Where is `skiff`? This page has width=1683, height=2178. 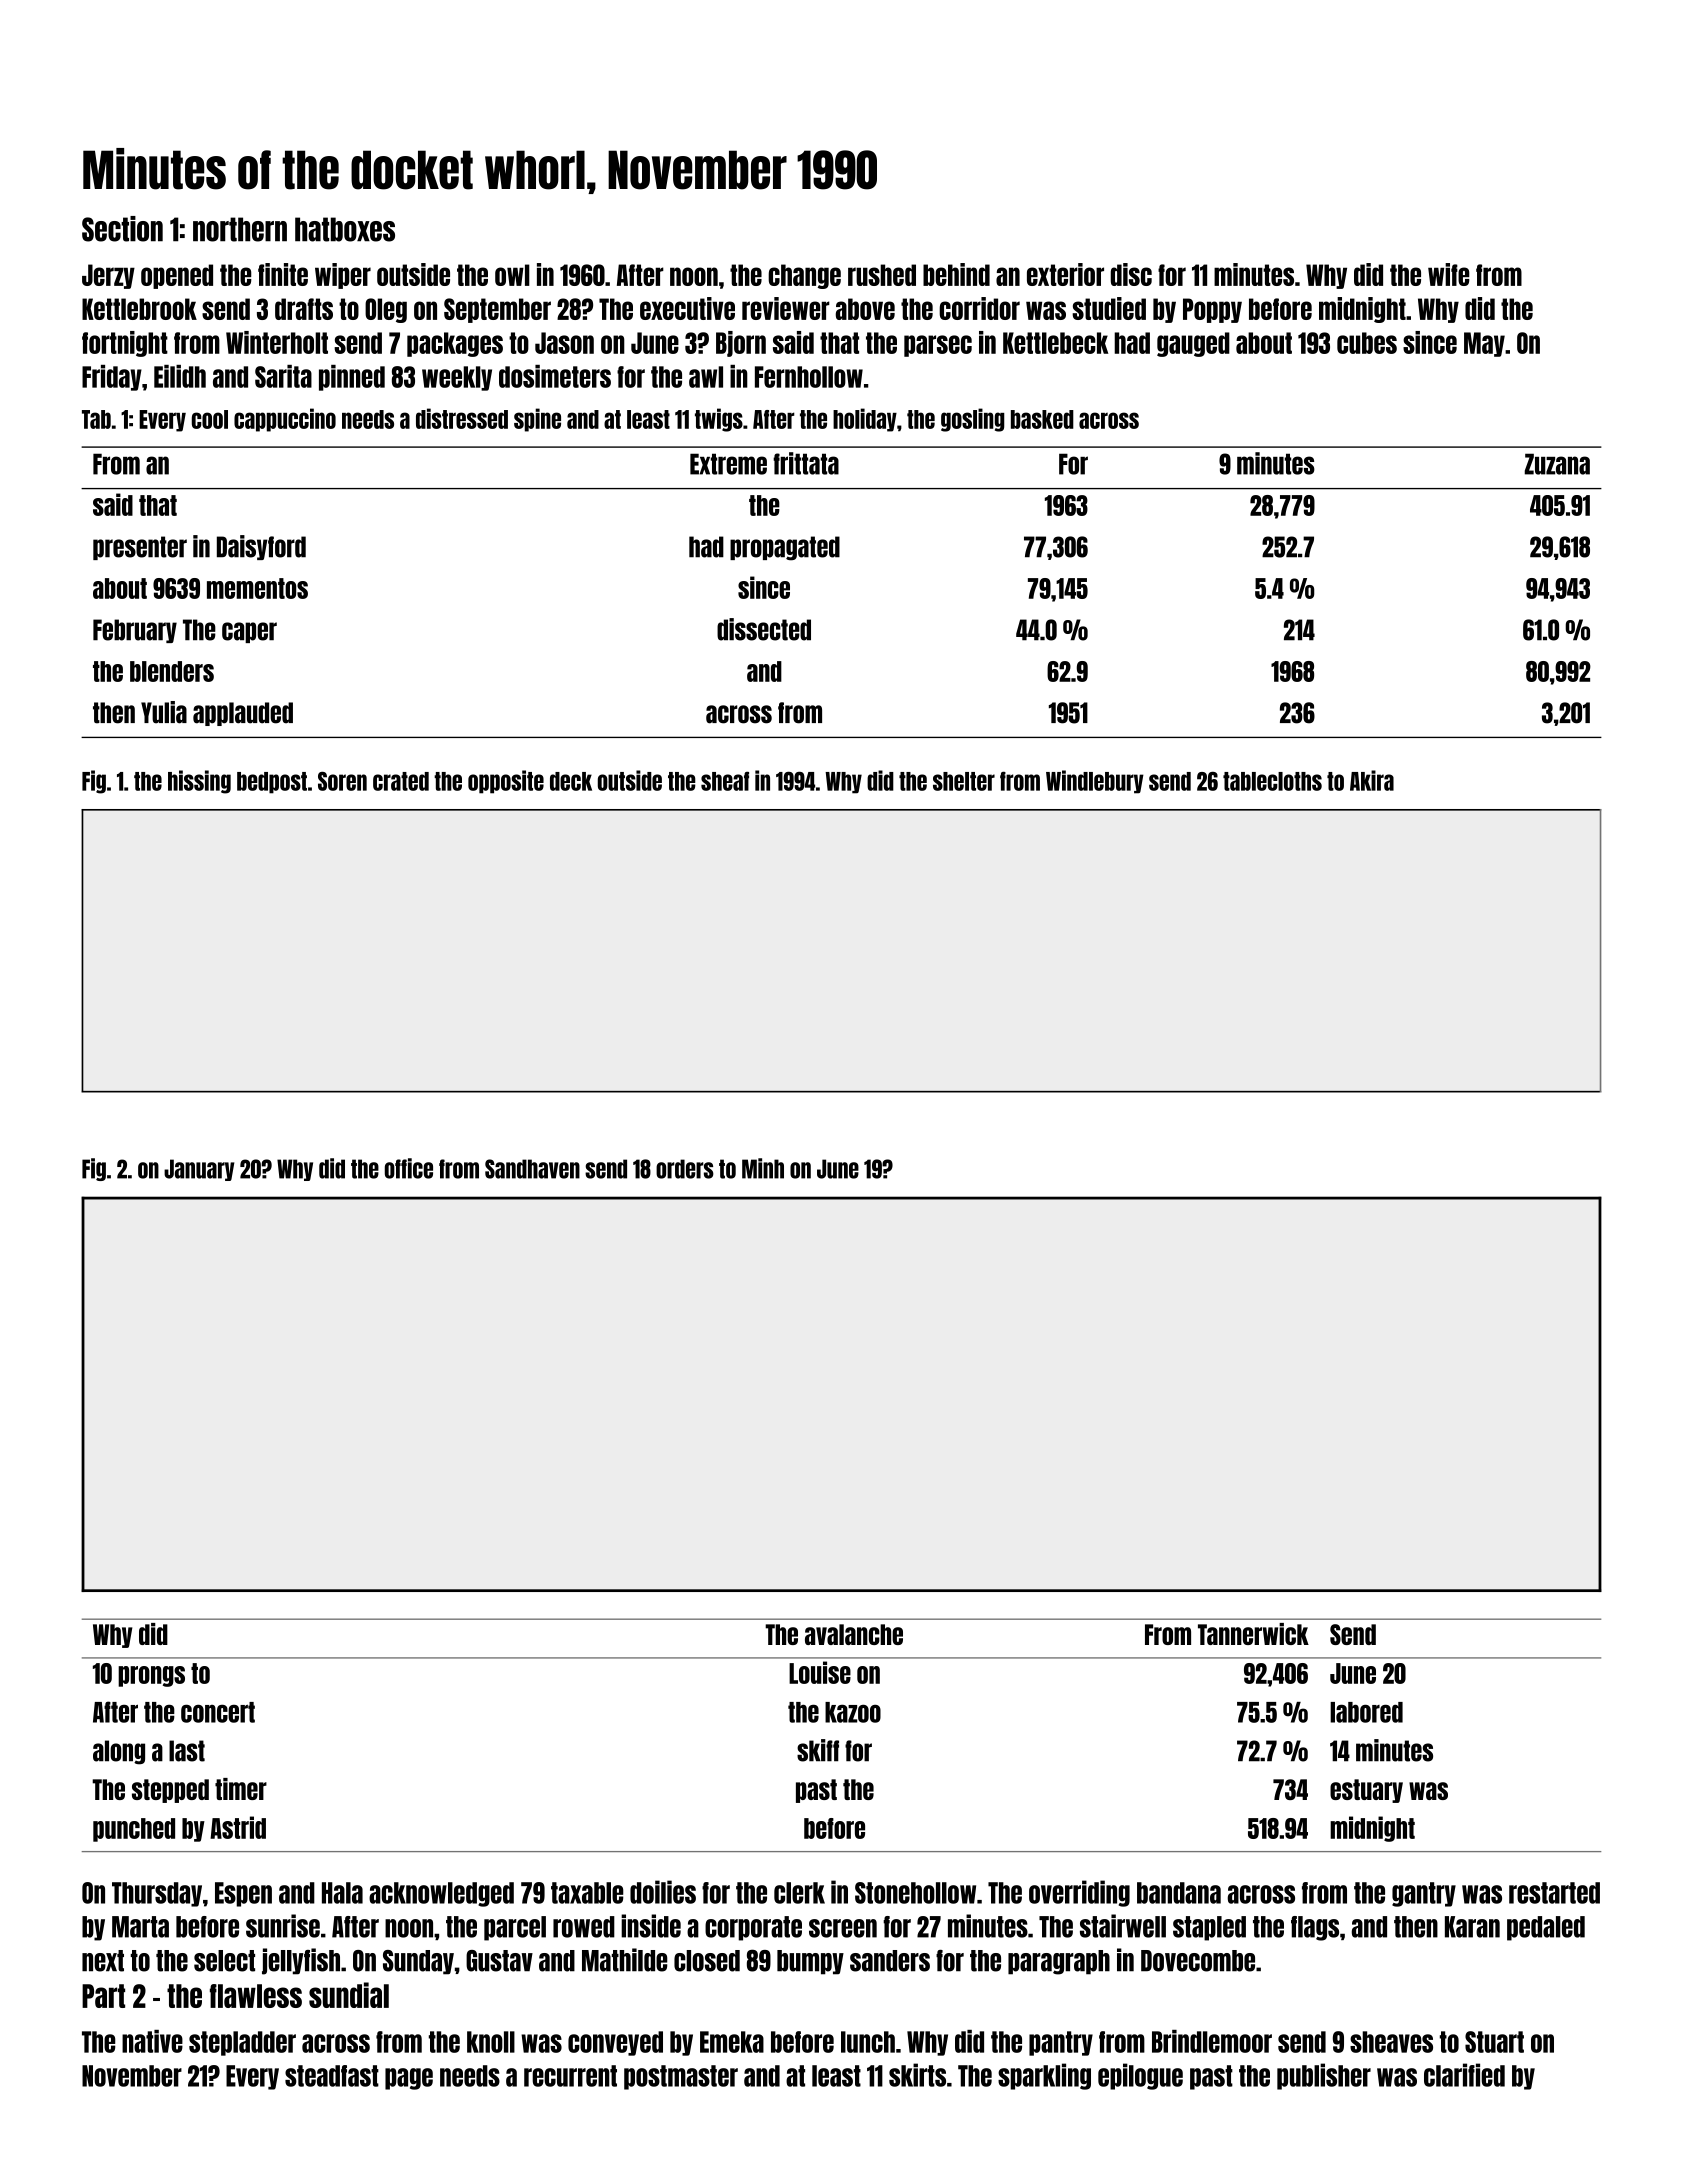
skiff is located at coordinates (818, 1750).
